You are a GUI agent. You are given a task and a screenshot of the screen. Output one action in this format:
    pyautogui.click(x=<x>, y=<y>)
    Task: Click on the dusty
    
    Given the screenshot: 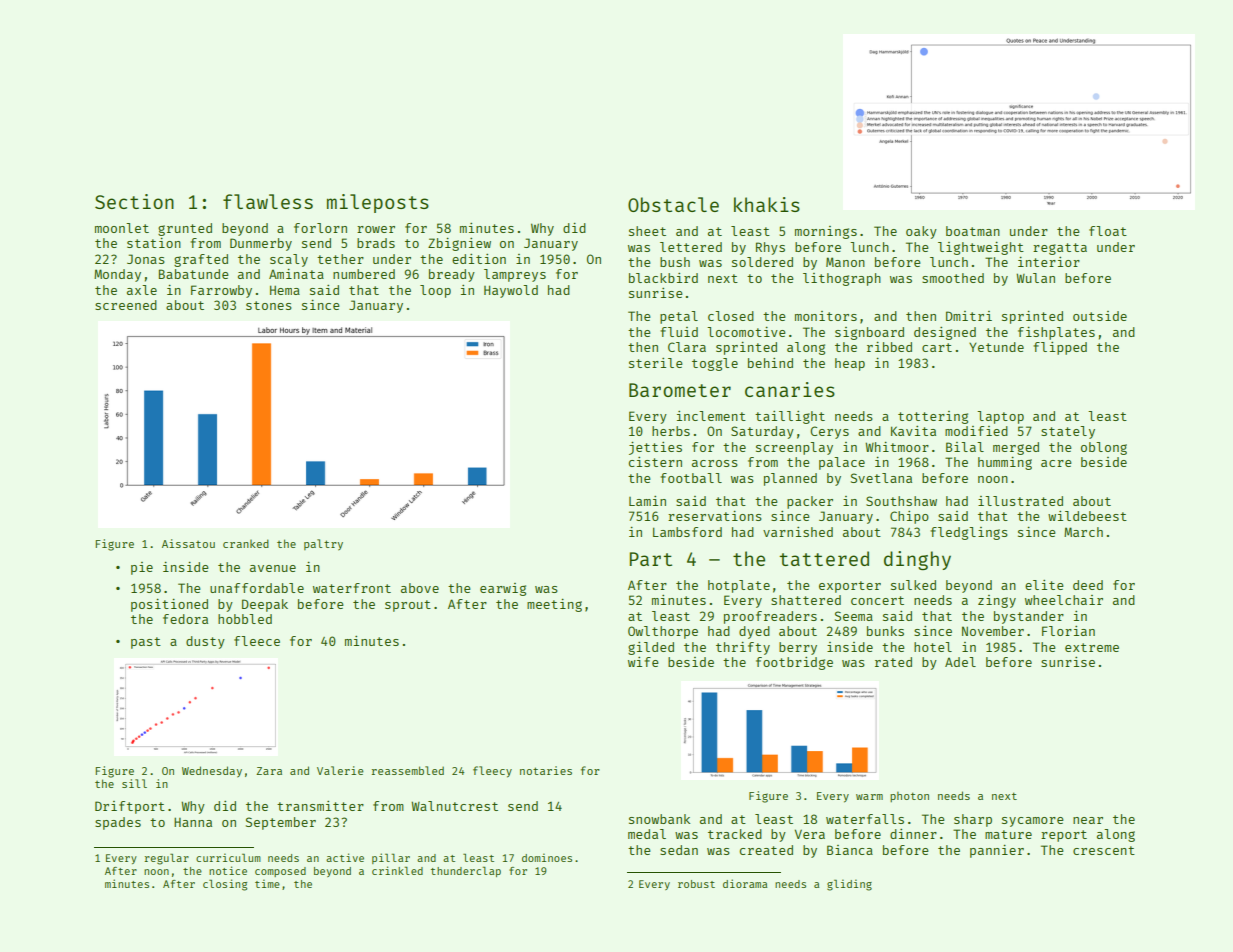 What is the action you would take?
    pyautogui.click(x=205, y=642)
